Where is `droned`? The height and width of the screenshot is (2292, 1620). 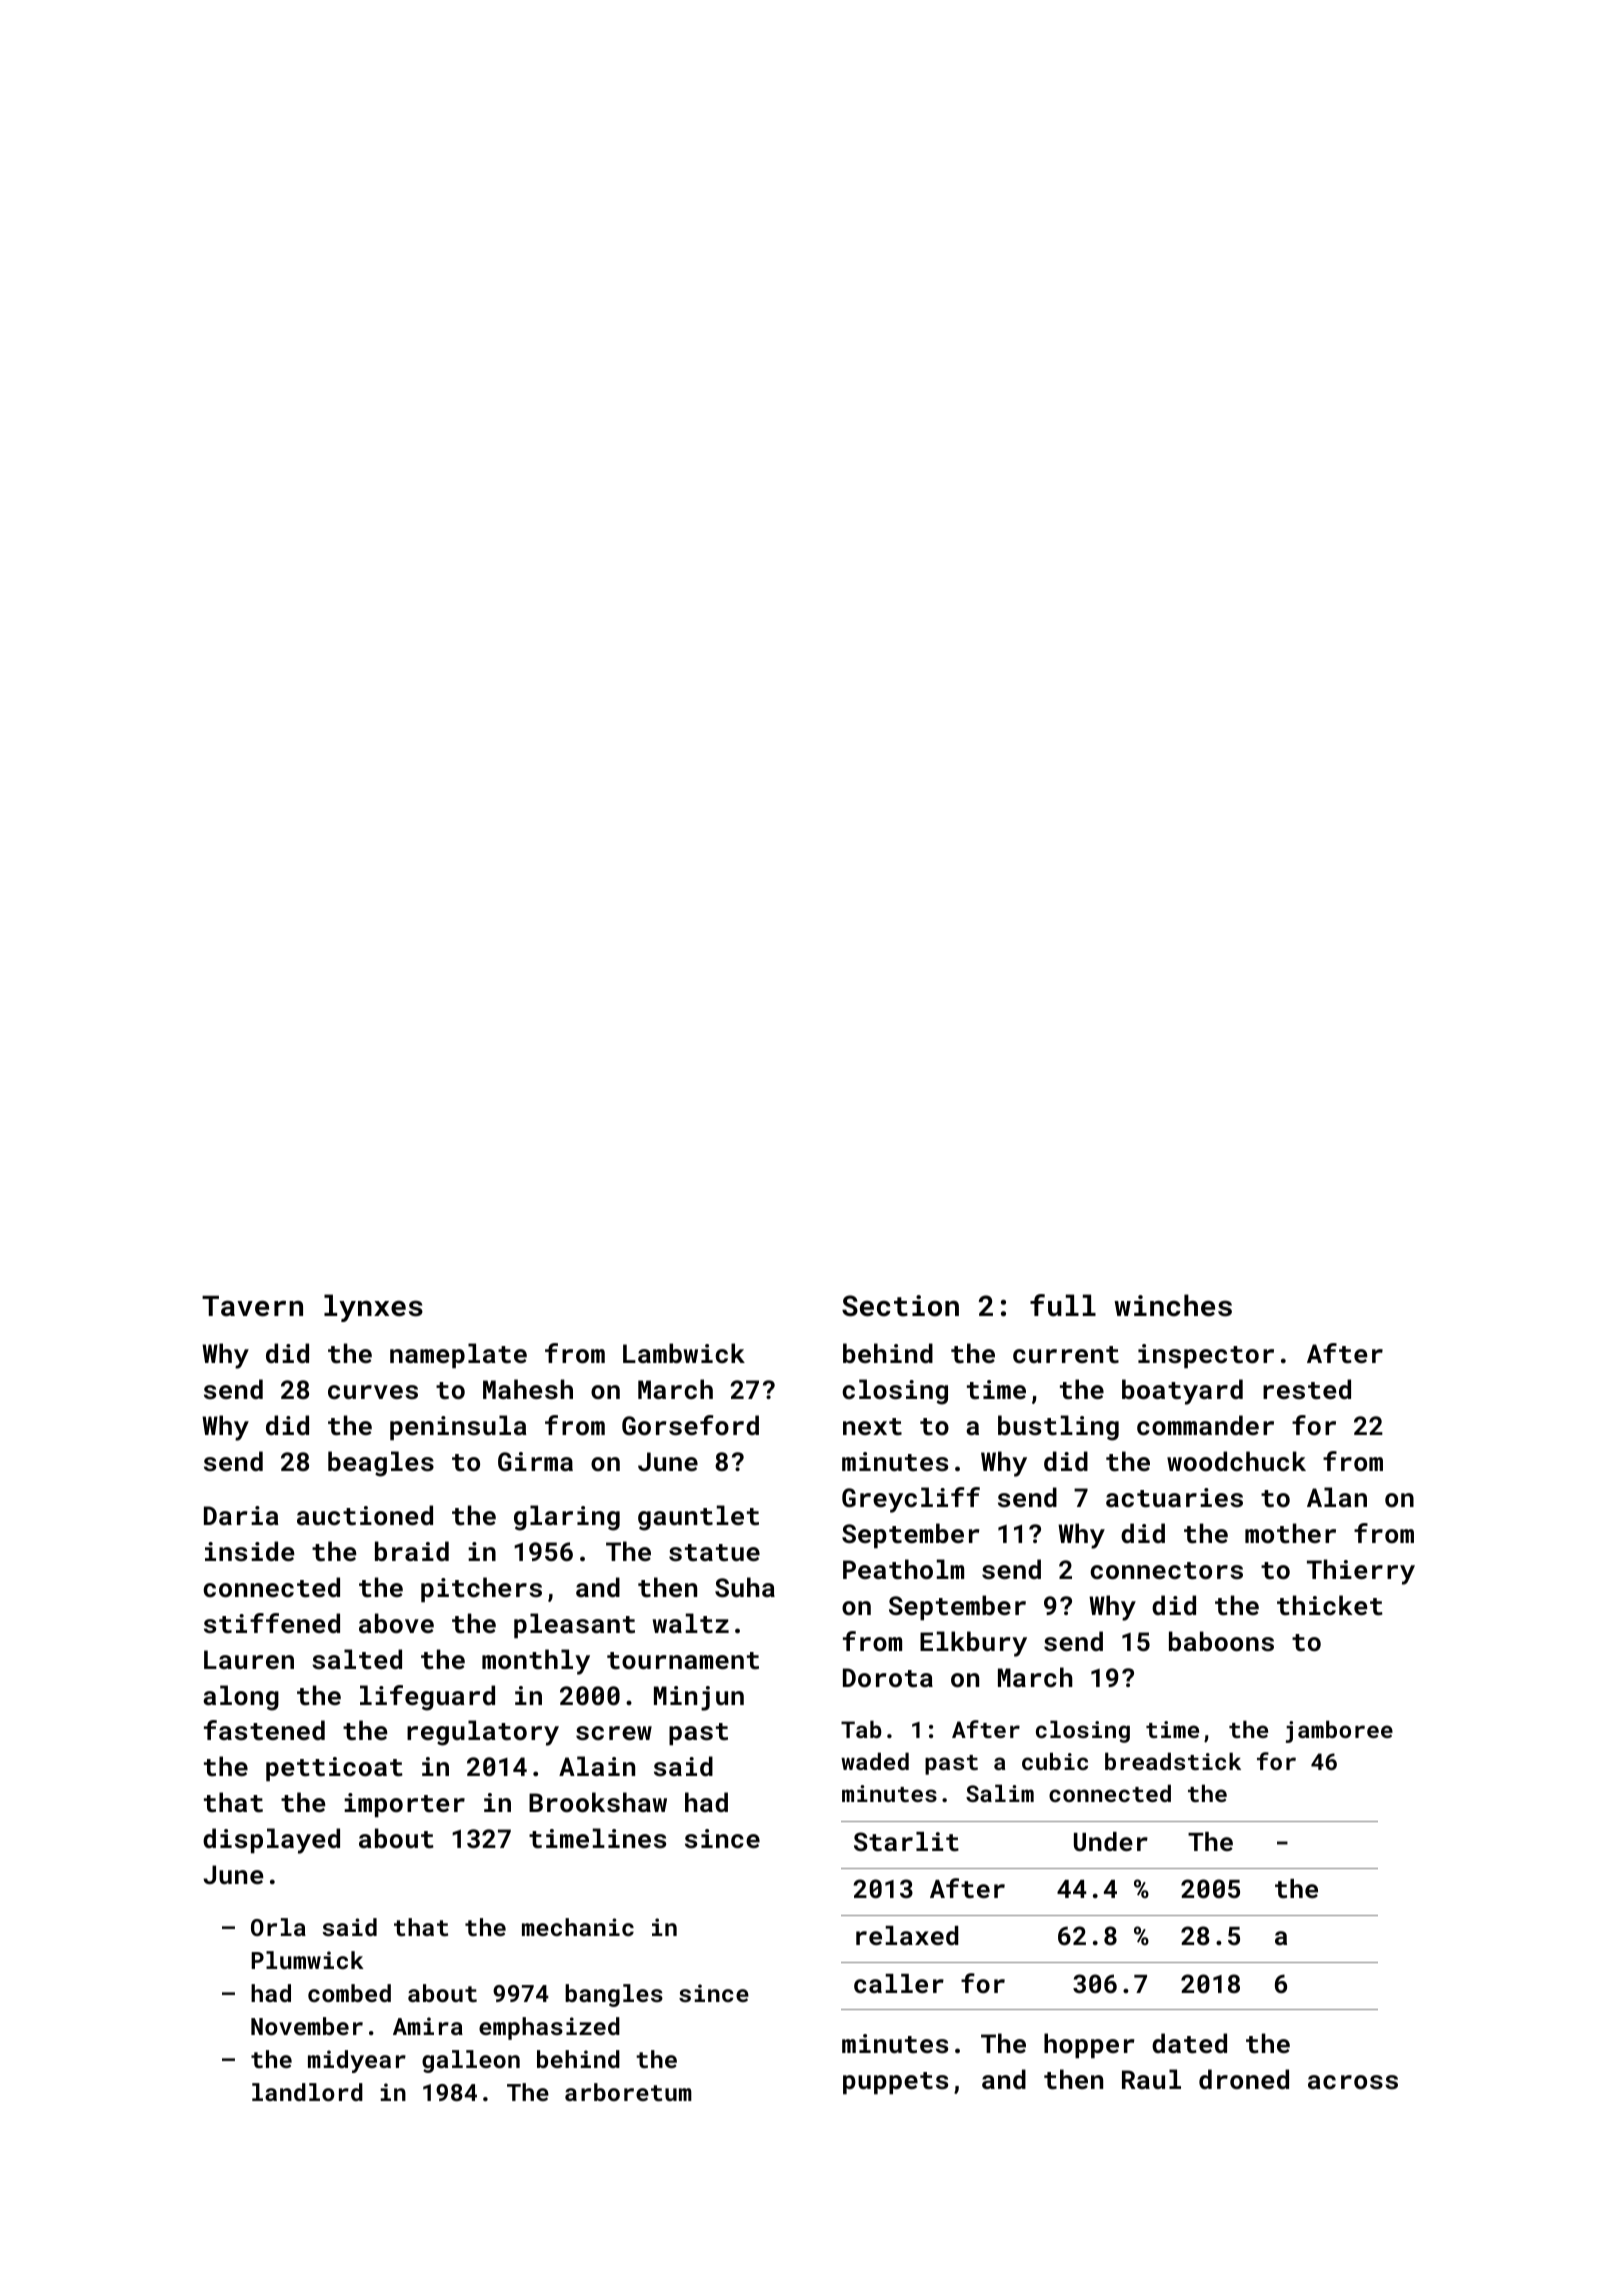
droned is located at coordinates (1244, 2079).
